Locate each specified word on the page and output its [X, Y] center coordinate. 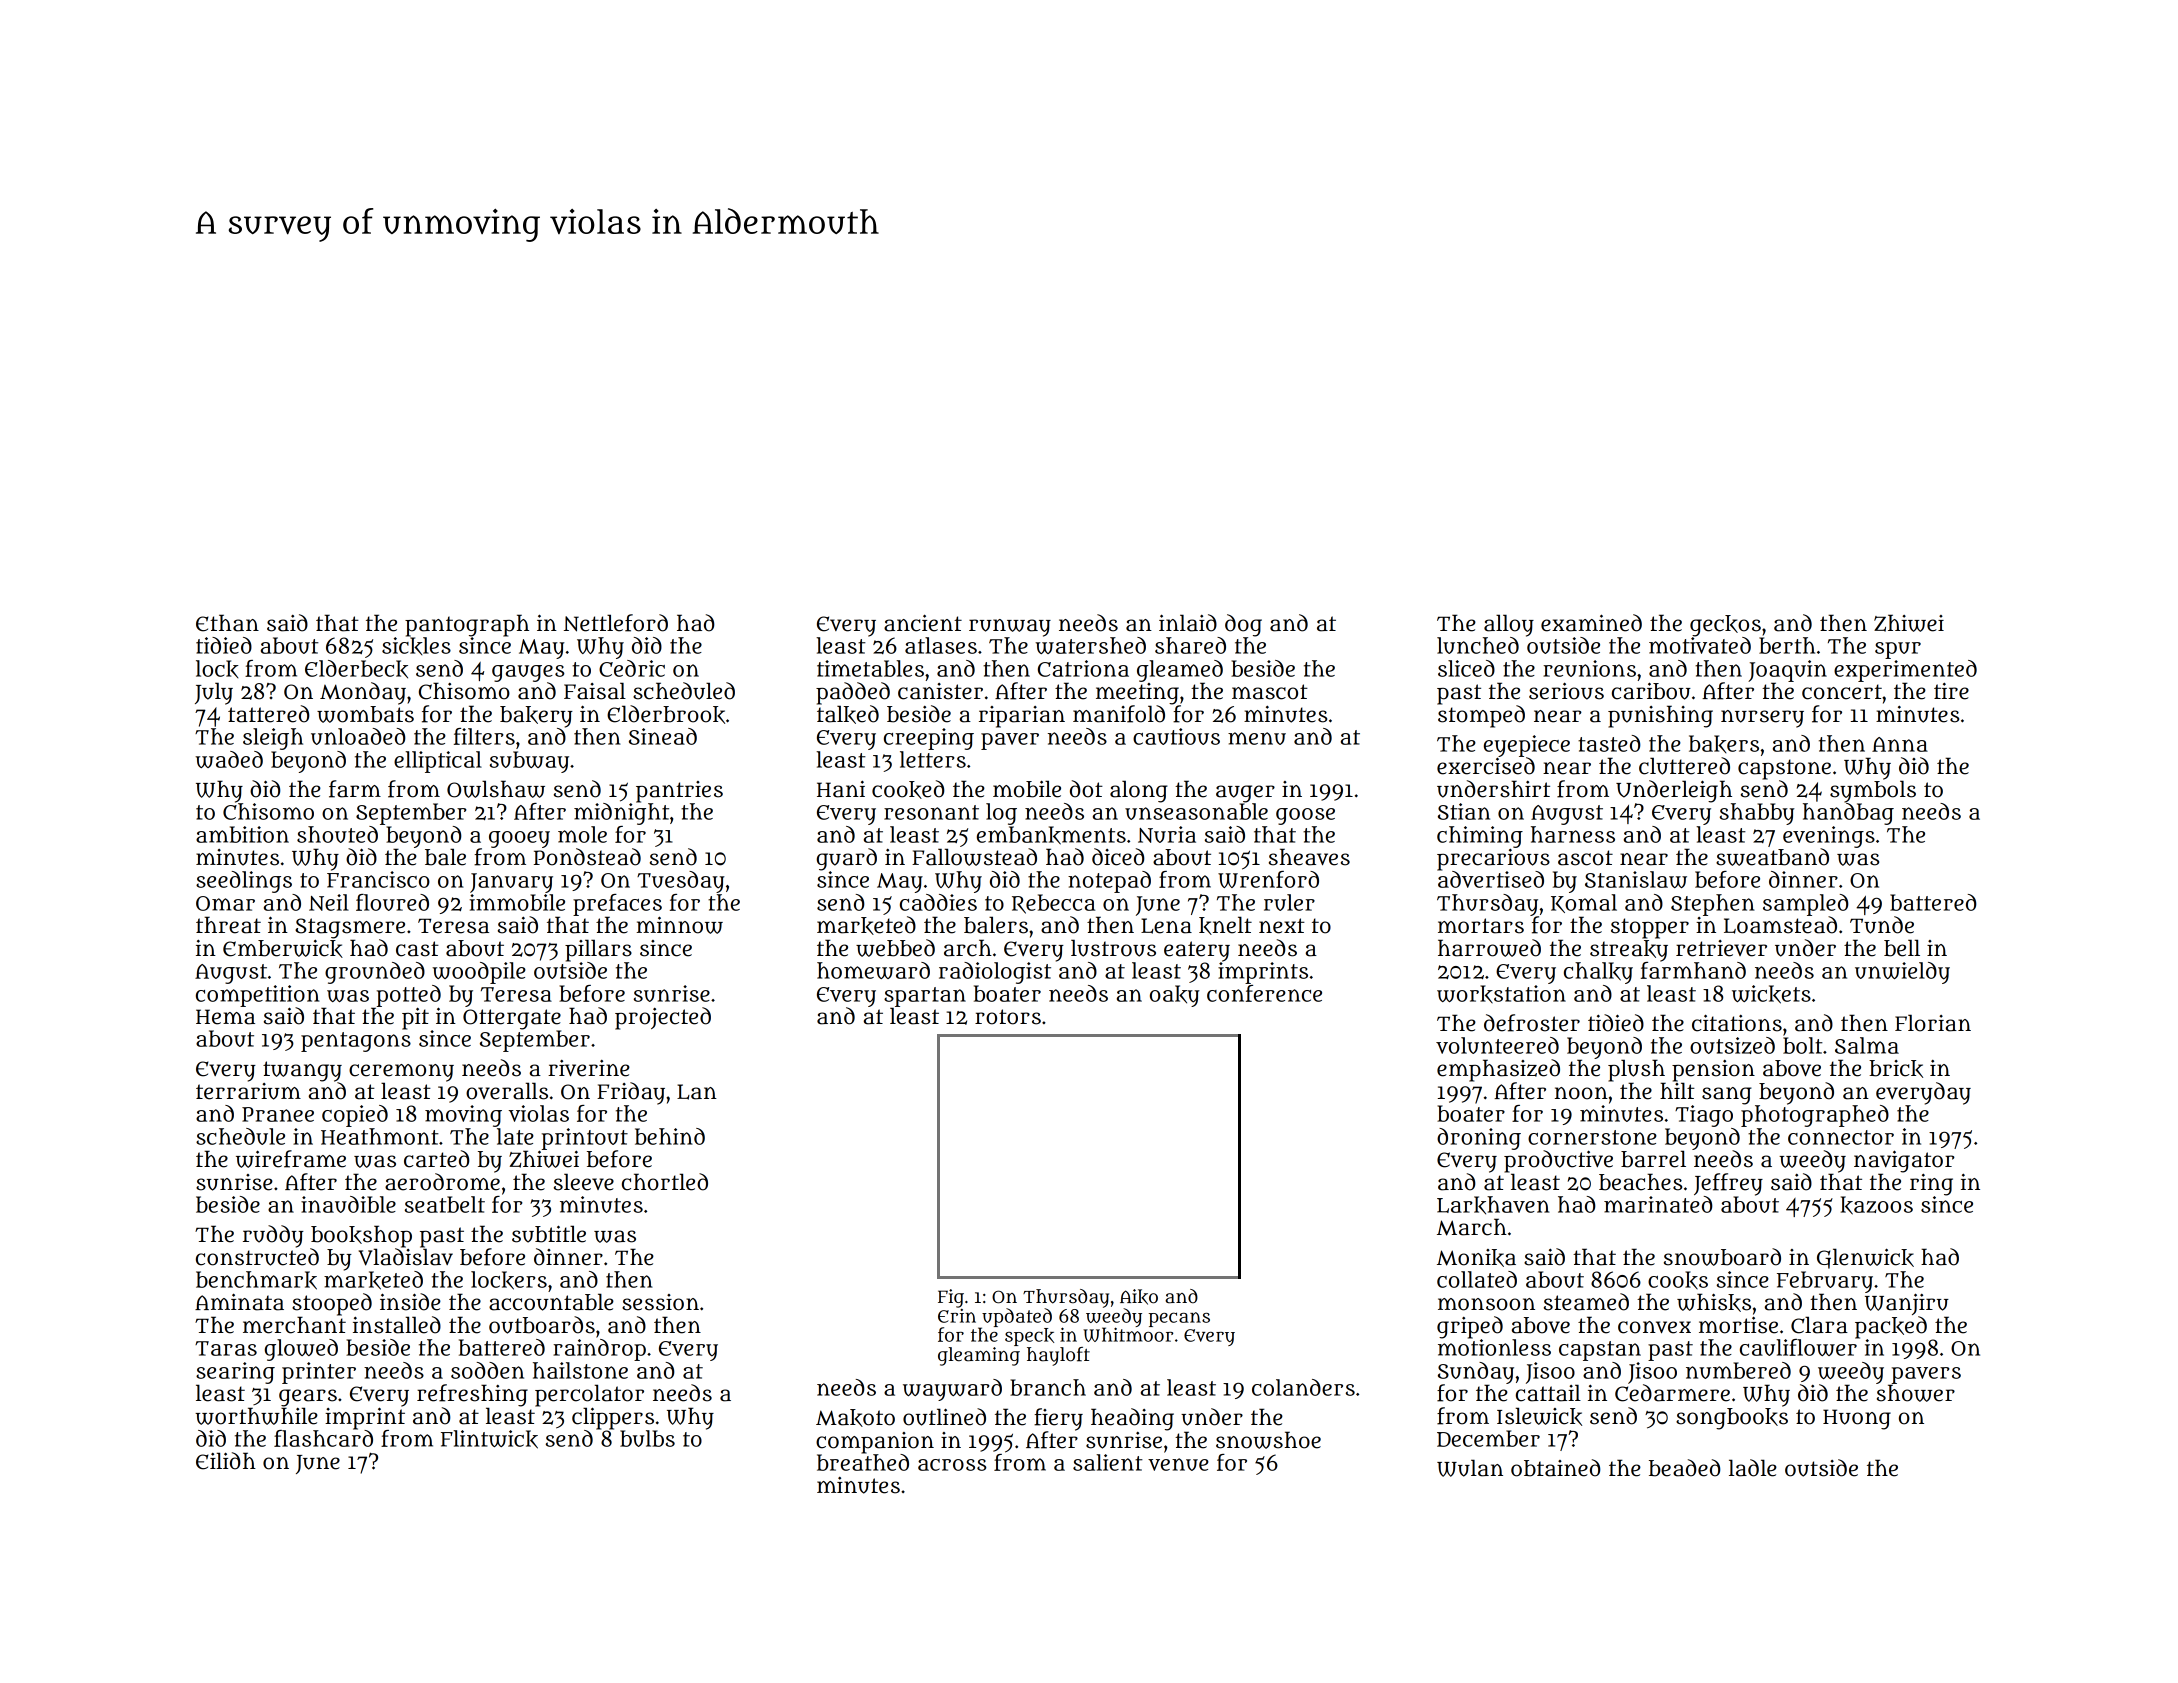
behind [670, 1136]
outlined [944, 1417]
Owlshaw [496, 789]
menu [1257, 738]
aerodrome [442, 1182]
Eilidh [226, 1461]
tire [1951, 691]
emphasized [1498, 1070]
